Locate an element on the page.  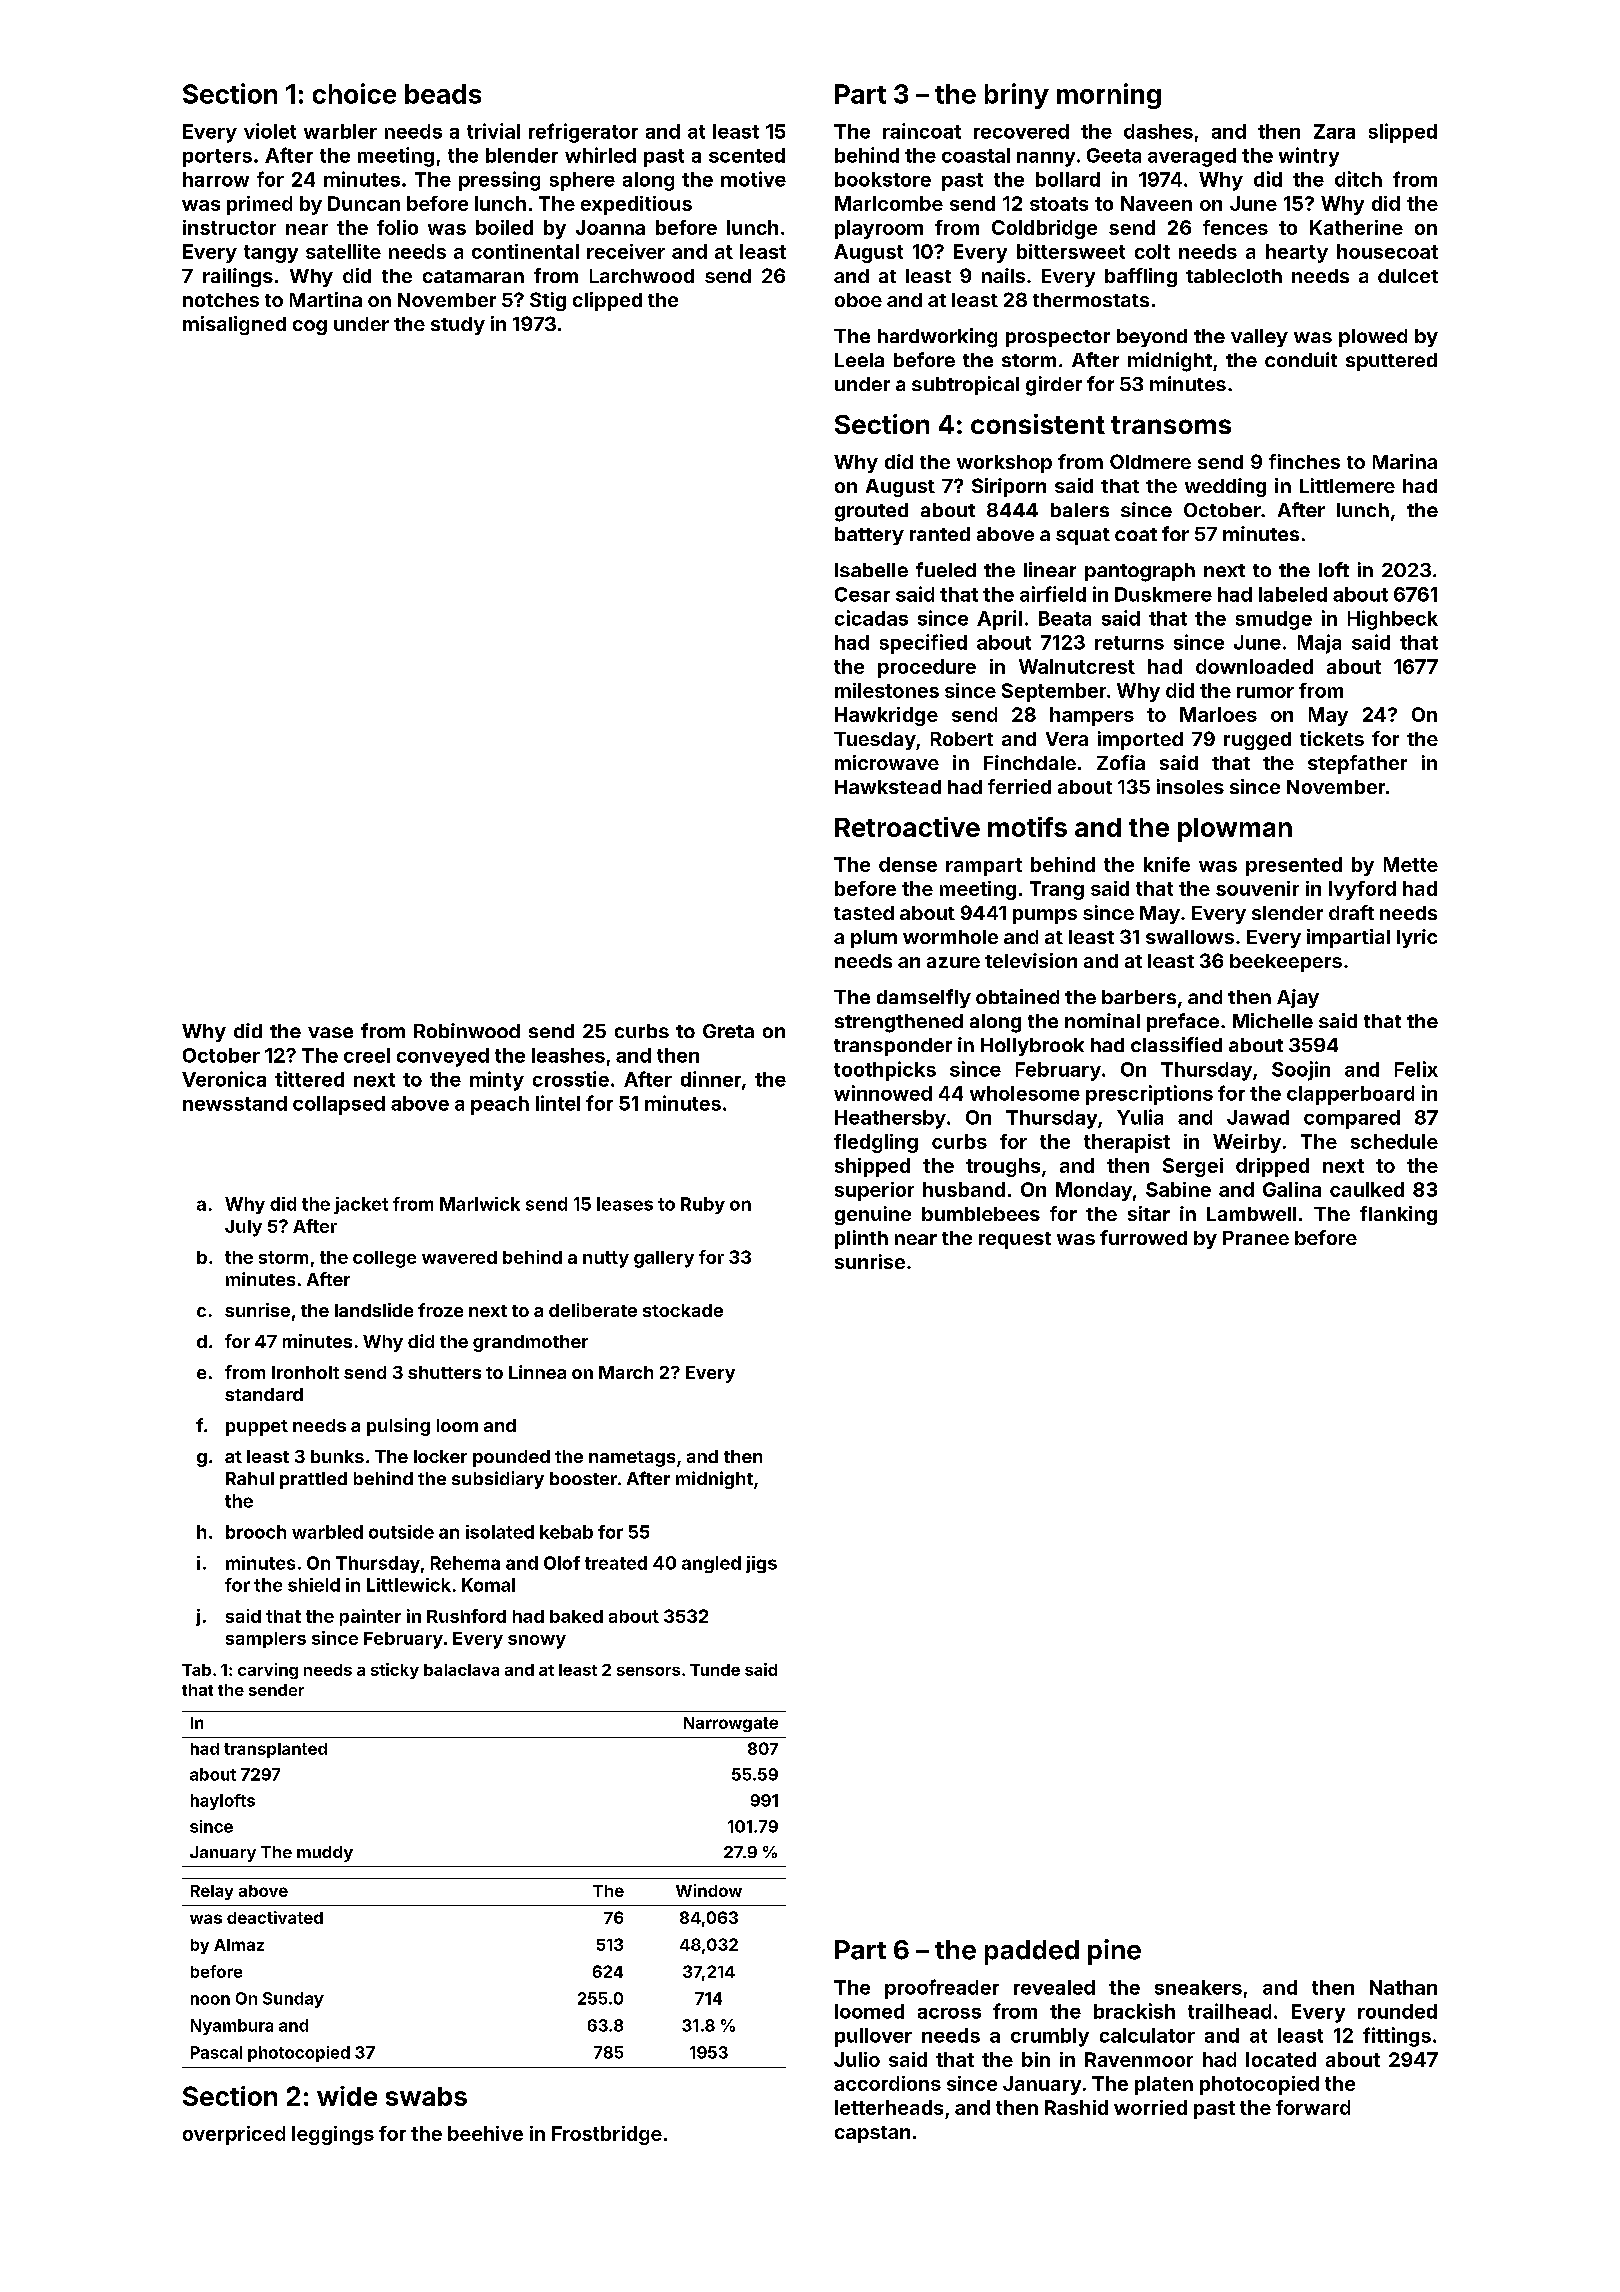
sputtered is located at coordinates (1391, 362).
